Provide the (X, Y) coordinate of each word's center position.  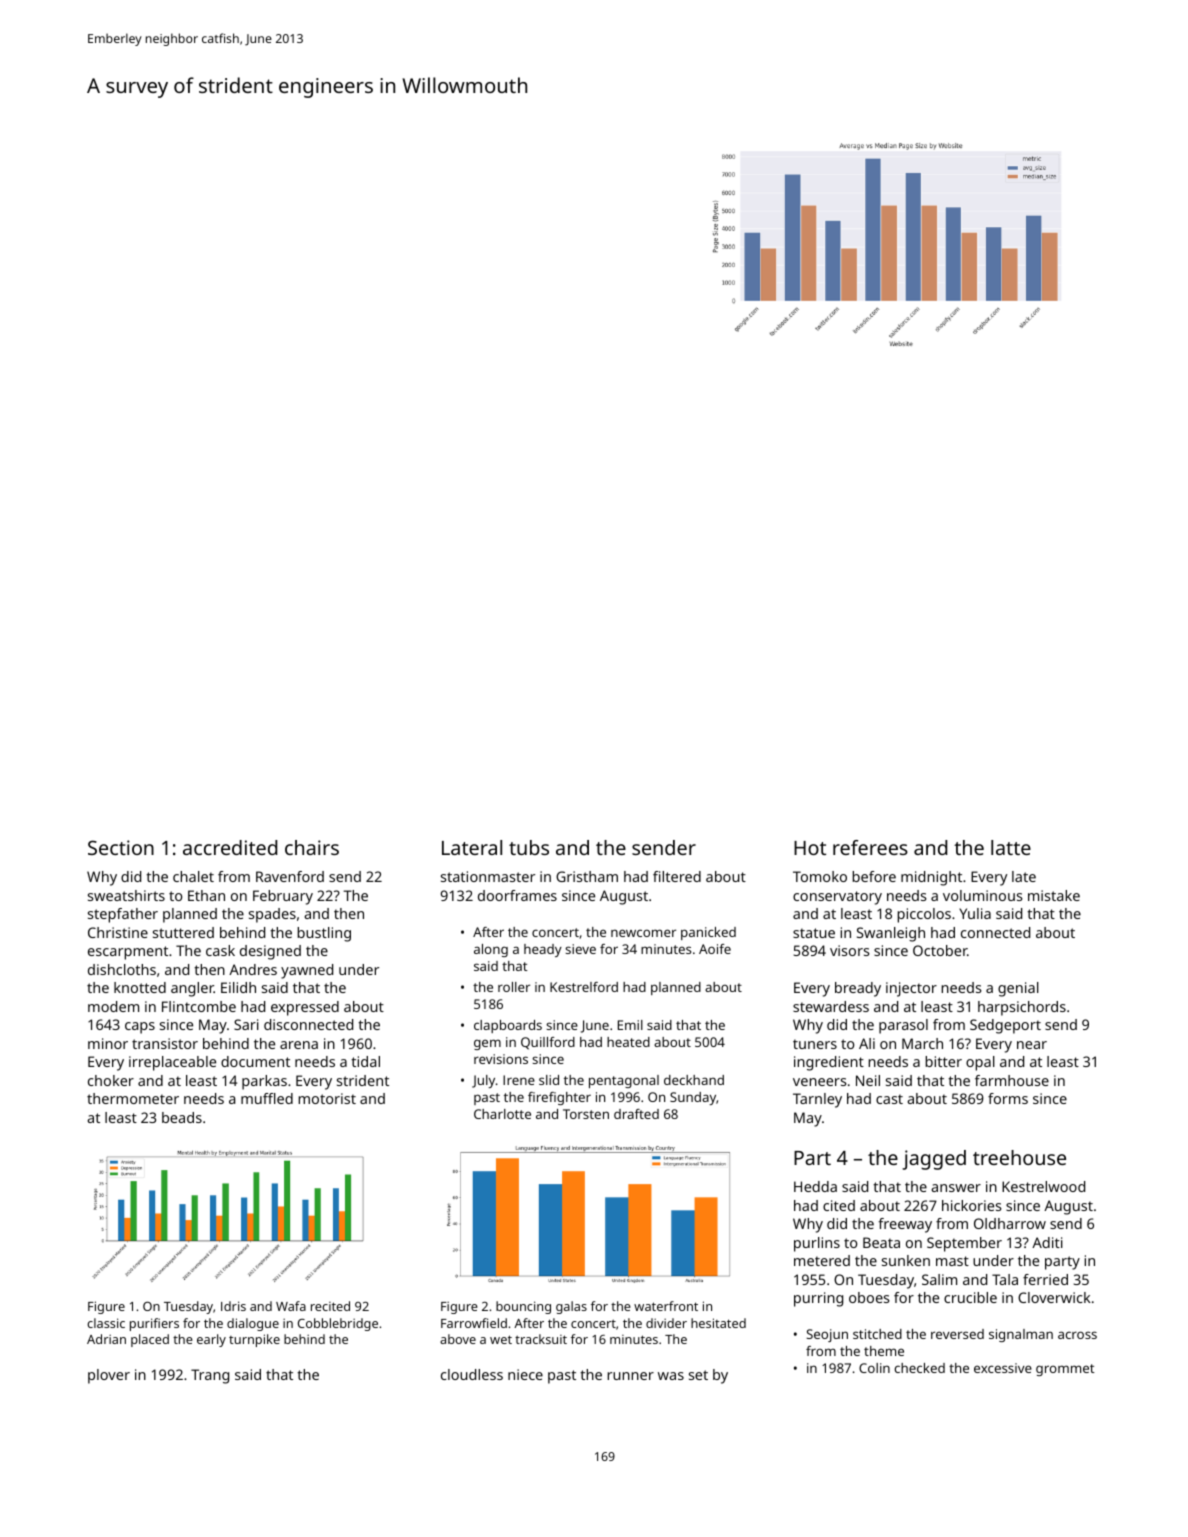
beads (182, 1117)
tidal (365, 1061)
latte (1011, 847)
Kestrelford (584, 987)
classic (106, 1323)
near (1032, 1045)
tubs (529, 847)
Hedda (815, 1186)
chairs (312, 847)
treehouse (1019, 1157)
